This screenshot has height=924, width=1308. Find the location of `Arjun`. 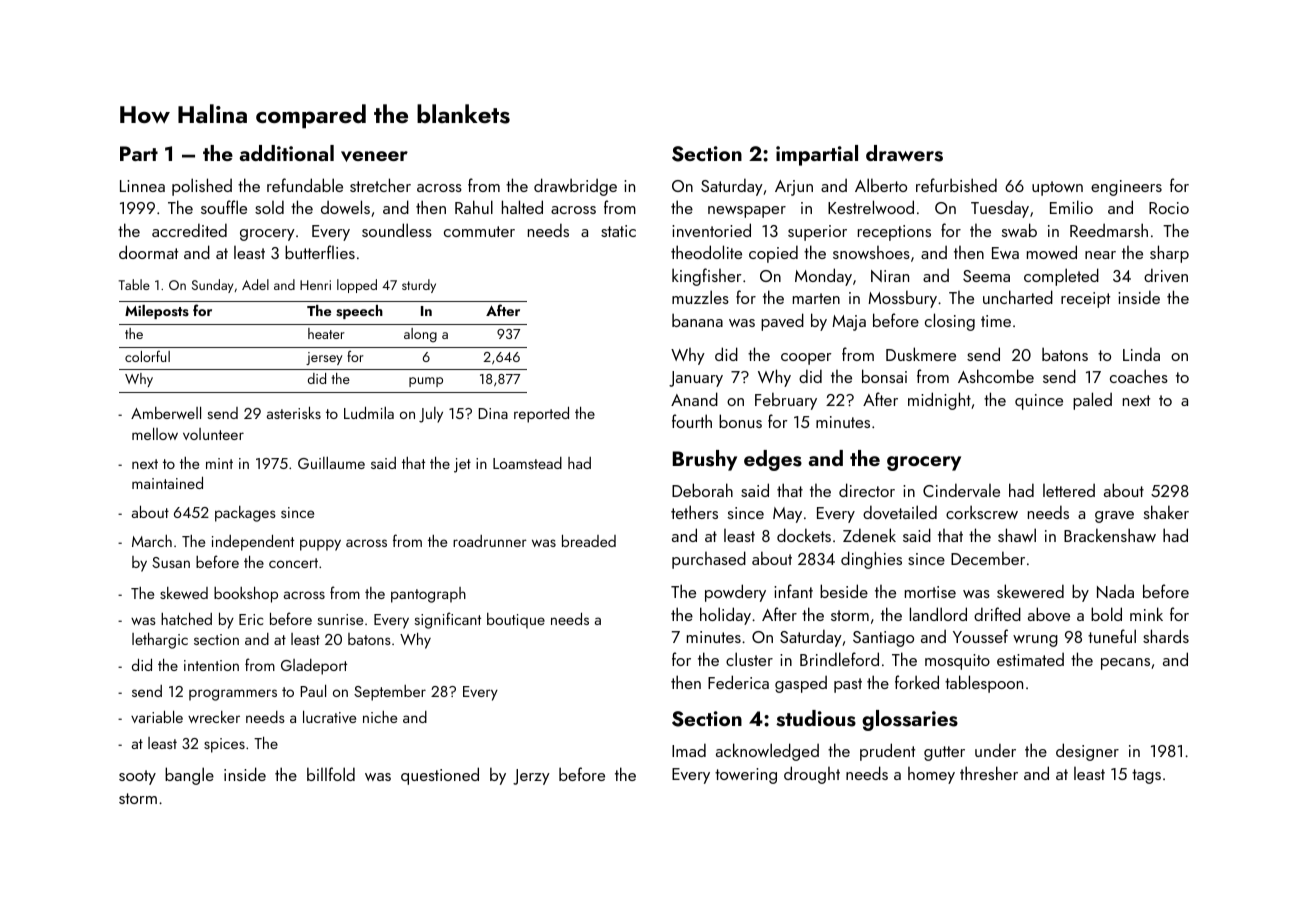

Arjun is located at coordinates (794, 188).
